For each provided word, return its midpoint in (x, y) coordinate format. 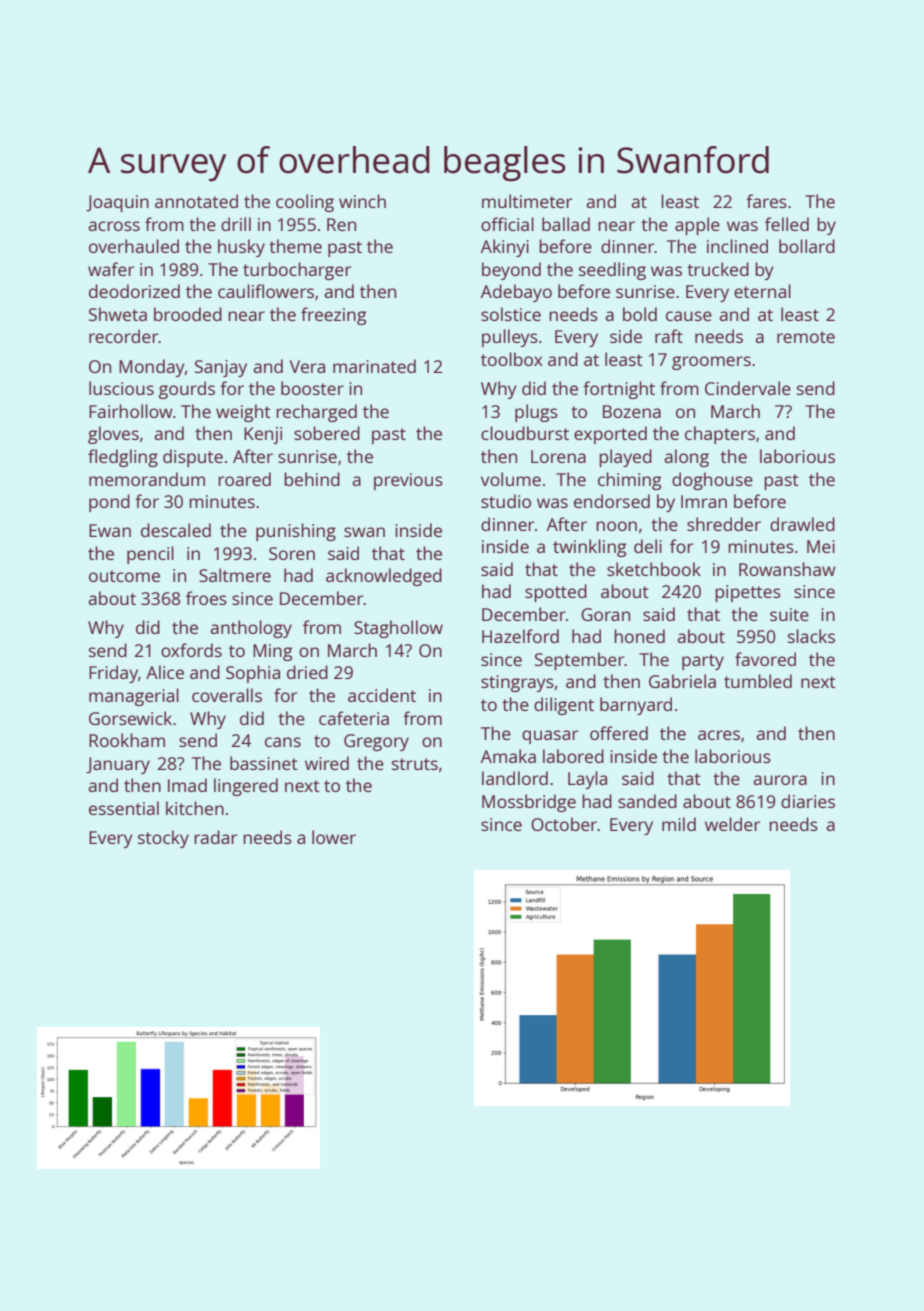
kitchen (195, 808)
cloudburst (525, 433)
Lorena (558, 456)
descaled (176, 530)
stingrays (517, 683)
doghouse (712, 481)
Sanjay (221, 368)
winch (362, 201)
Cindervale (748, 388)
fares (766, 201)
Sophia (253, 674)
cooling (305, 203)
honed (639, 636)
